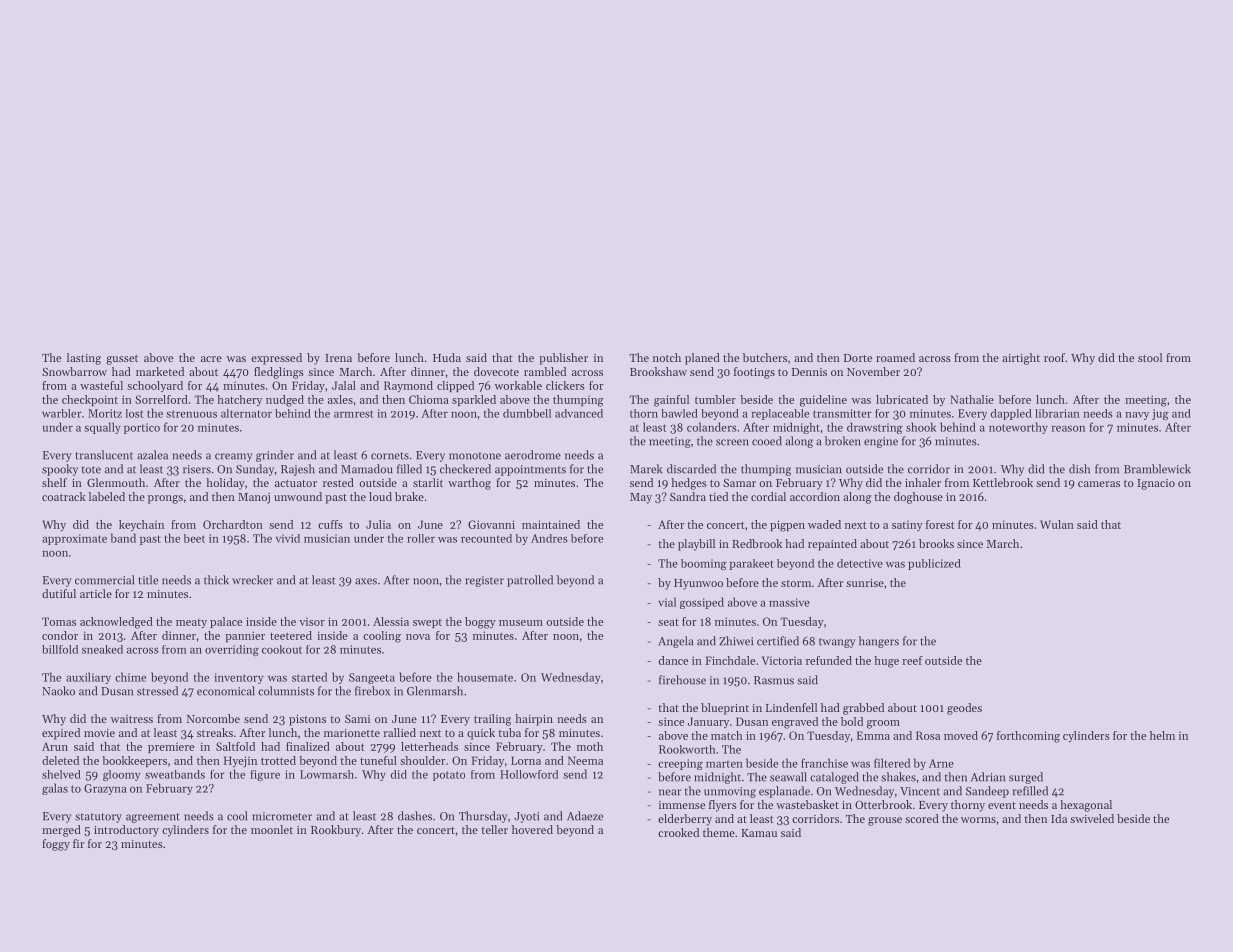 The image size is (1233, 952). Describe the element at coordinates (61, 734) in the image. I see `expired` at that location.
